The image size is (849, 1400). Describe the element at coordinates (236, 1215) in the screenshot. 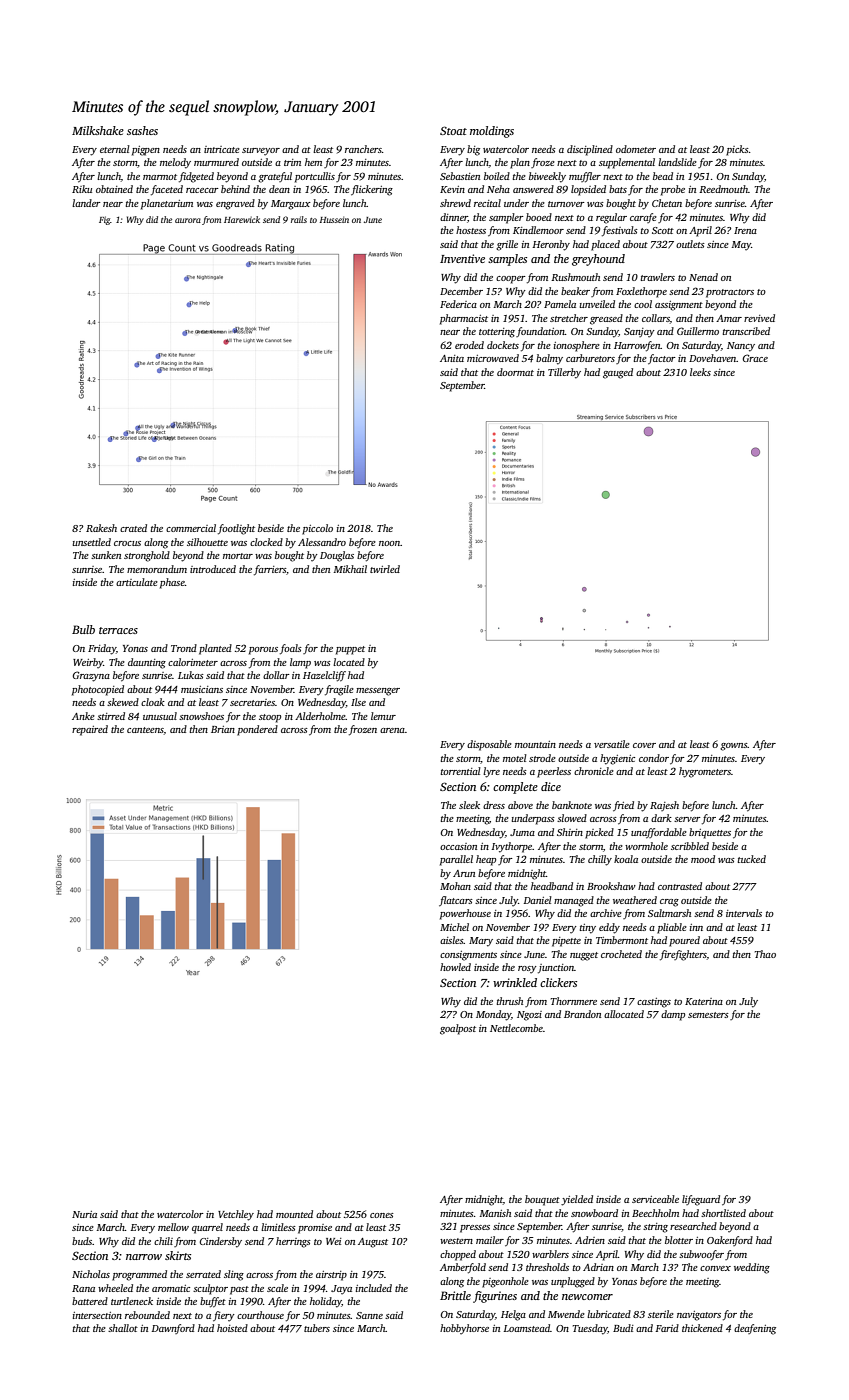

I see `Vetchley` at that location.
